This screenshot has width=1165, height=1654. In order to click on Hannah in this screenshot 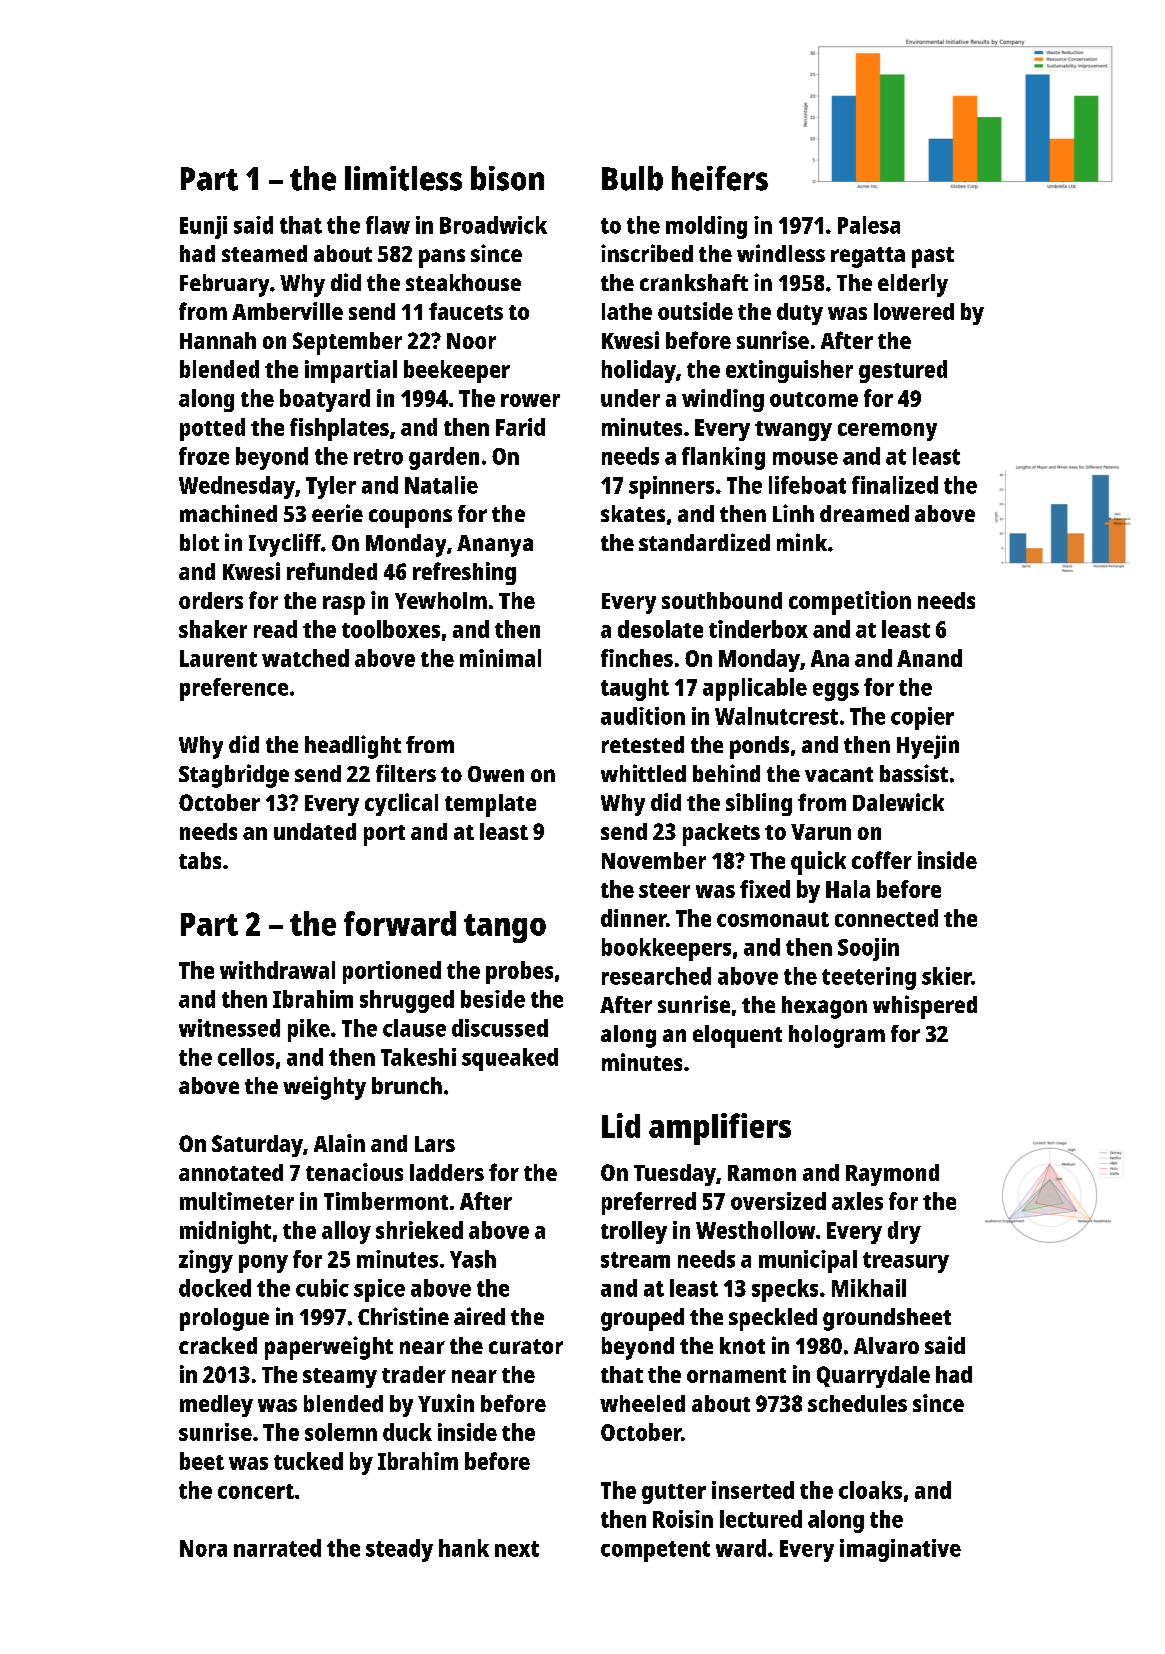, I will do `click(218, 340)`.
